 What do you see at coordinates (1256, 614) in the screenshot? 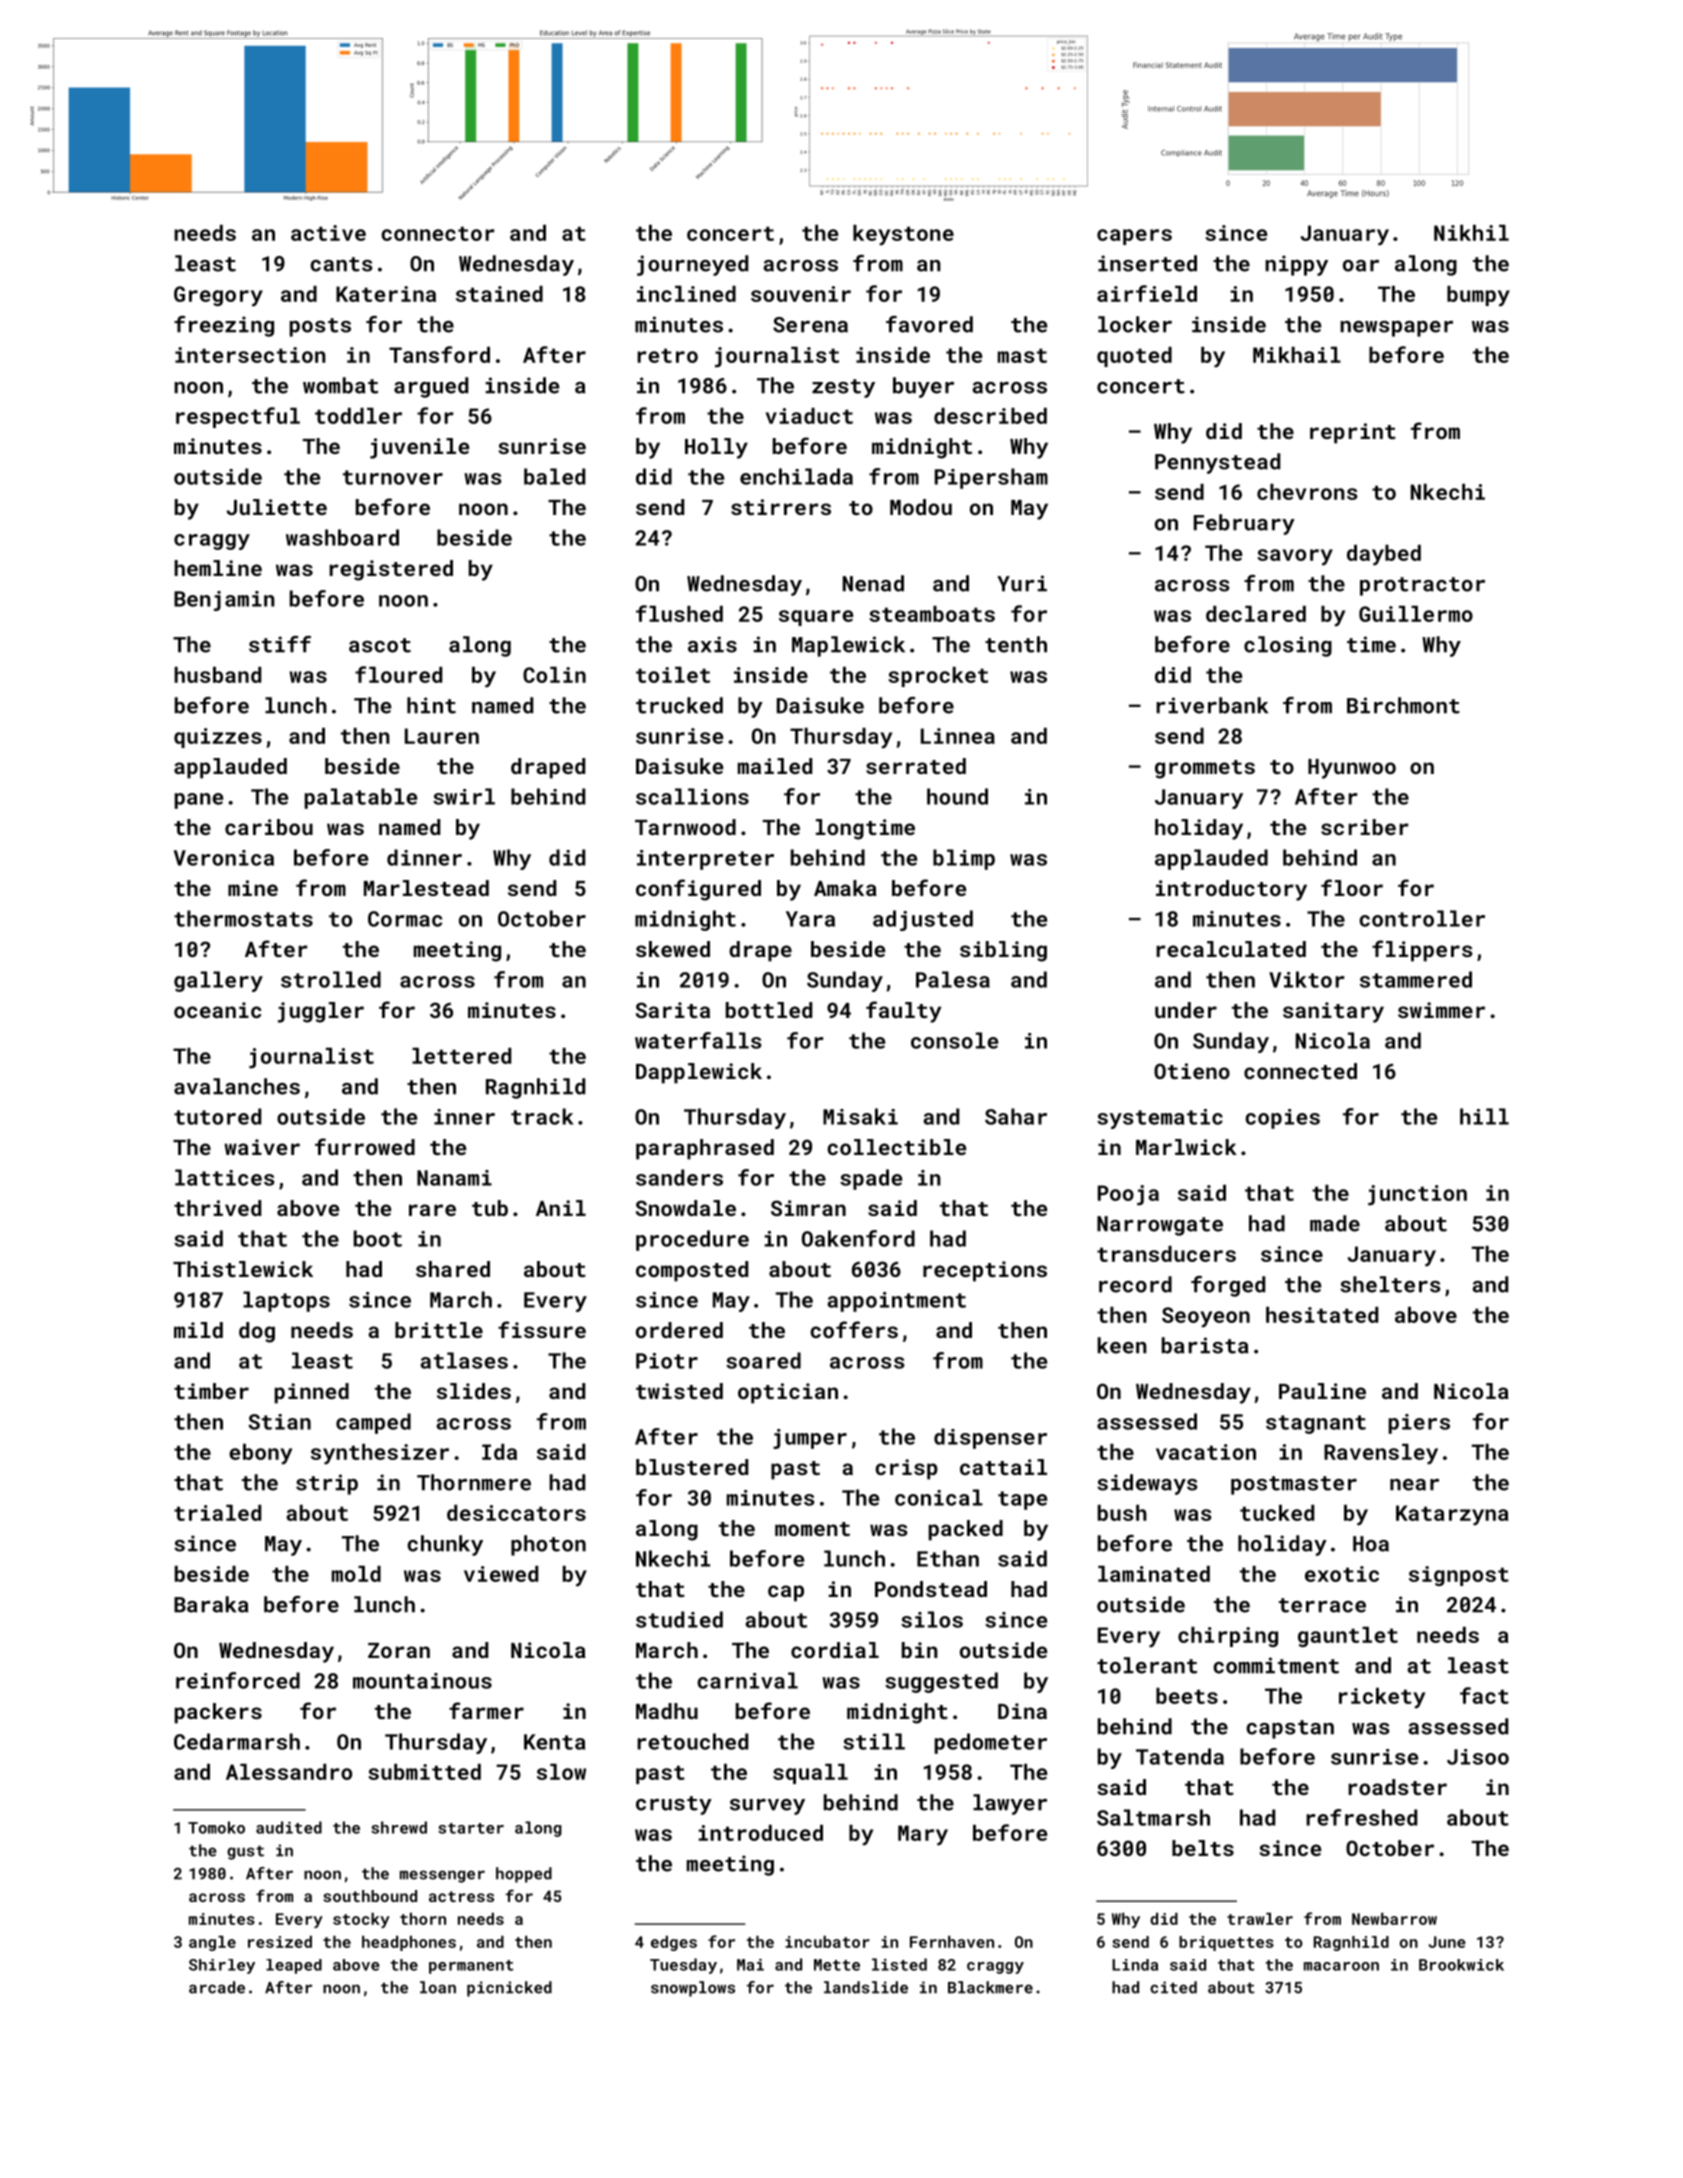
I see `declared` at bounding box center [1256, 614].
